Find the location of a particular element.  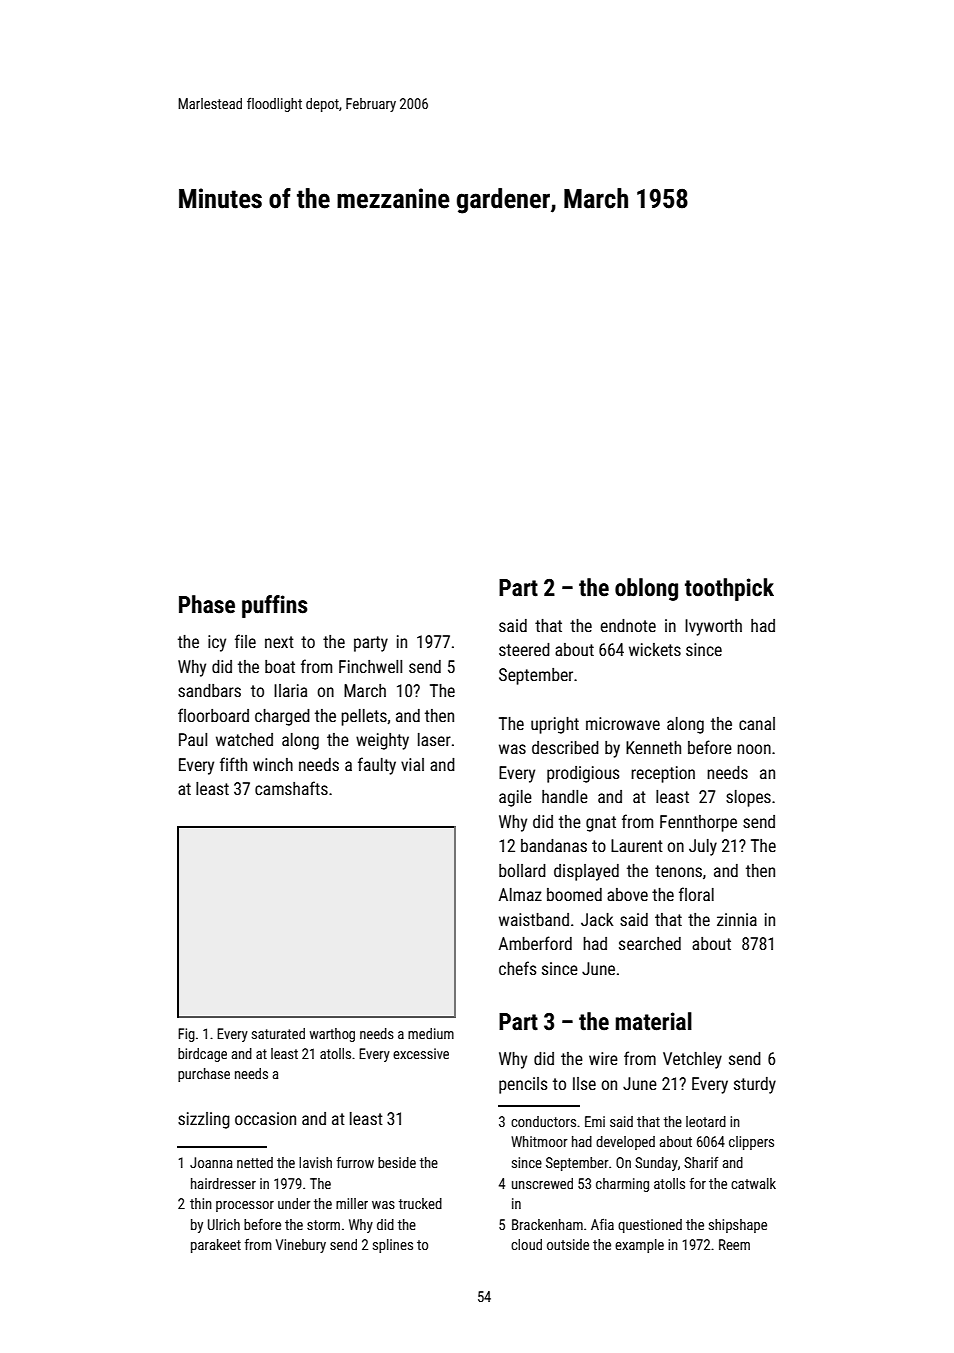

icy is located at coordinates (217, 643).
